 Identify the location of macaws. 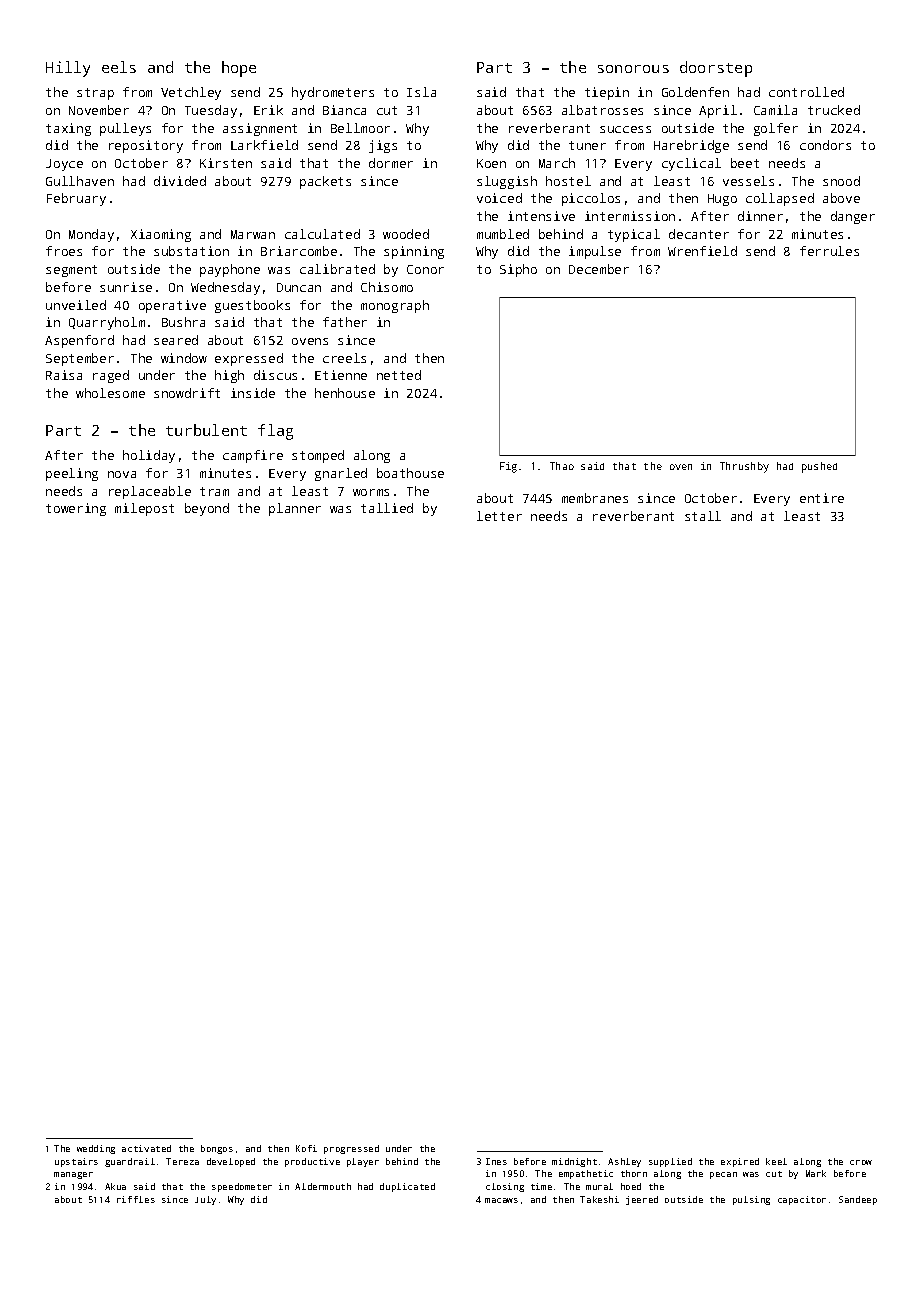
(501, 1200).
